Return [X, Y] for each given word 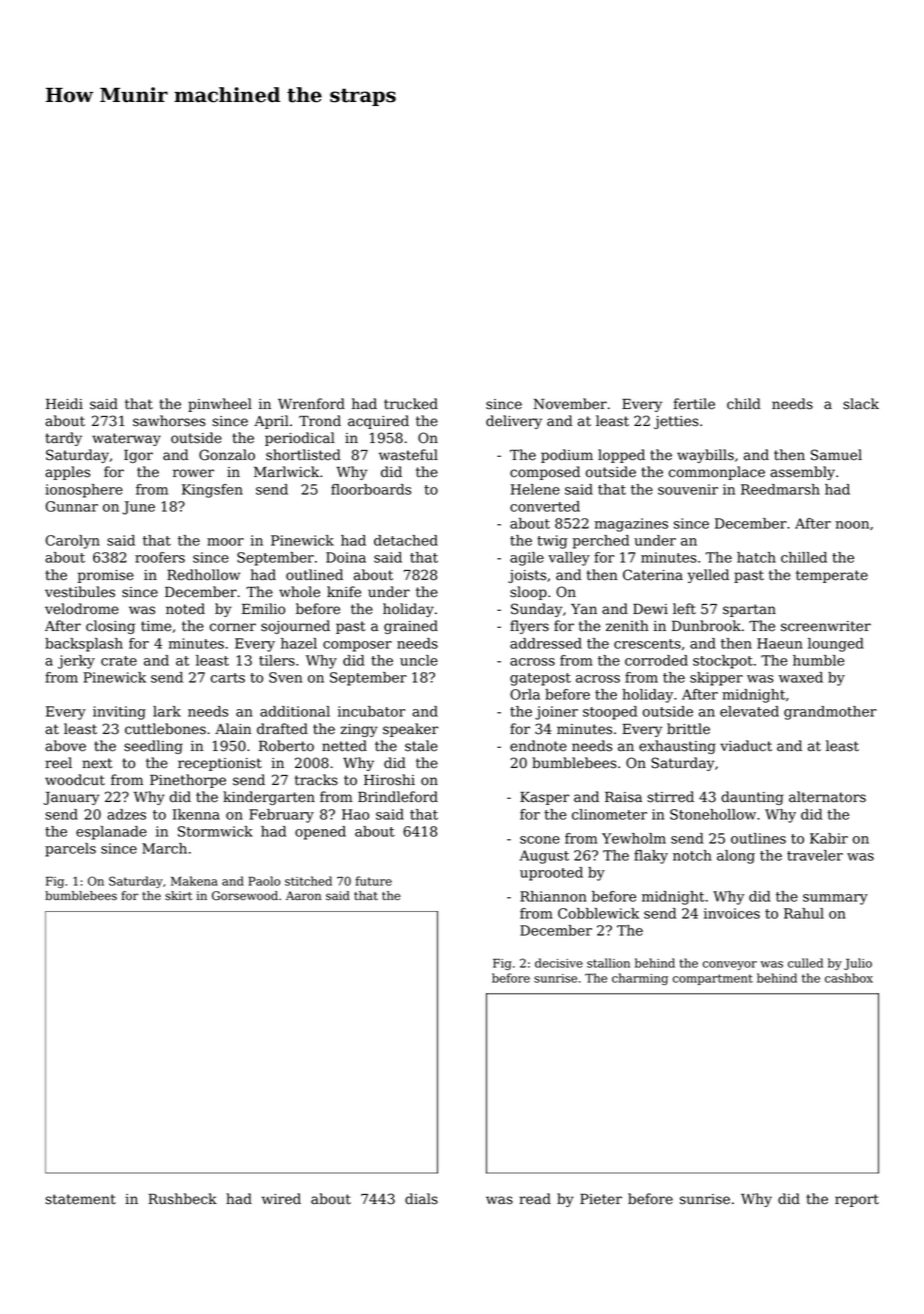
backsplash [84, 645]
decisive [559, 963]
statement [80, 1199]
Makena [194, 881]
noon [852, 525]
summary [835, 899]
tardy [63, 439]
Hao [355, 814]
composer [357, 646]
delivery [514, 422]
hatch [756, 557]
